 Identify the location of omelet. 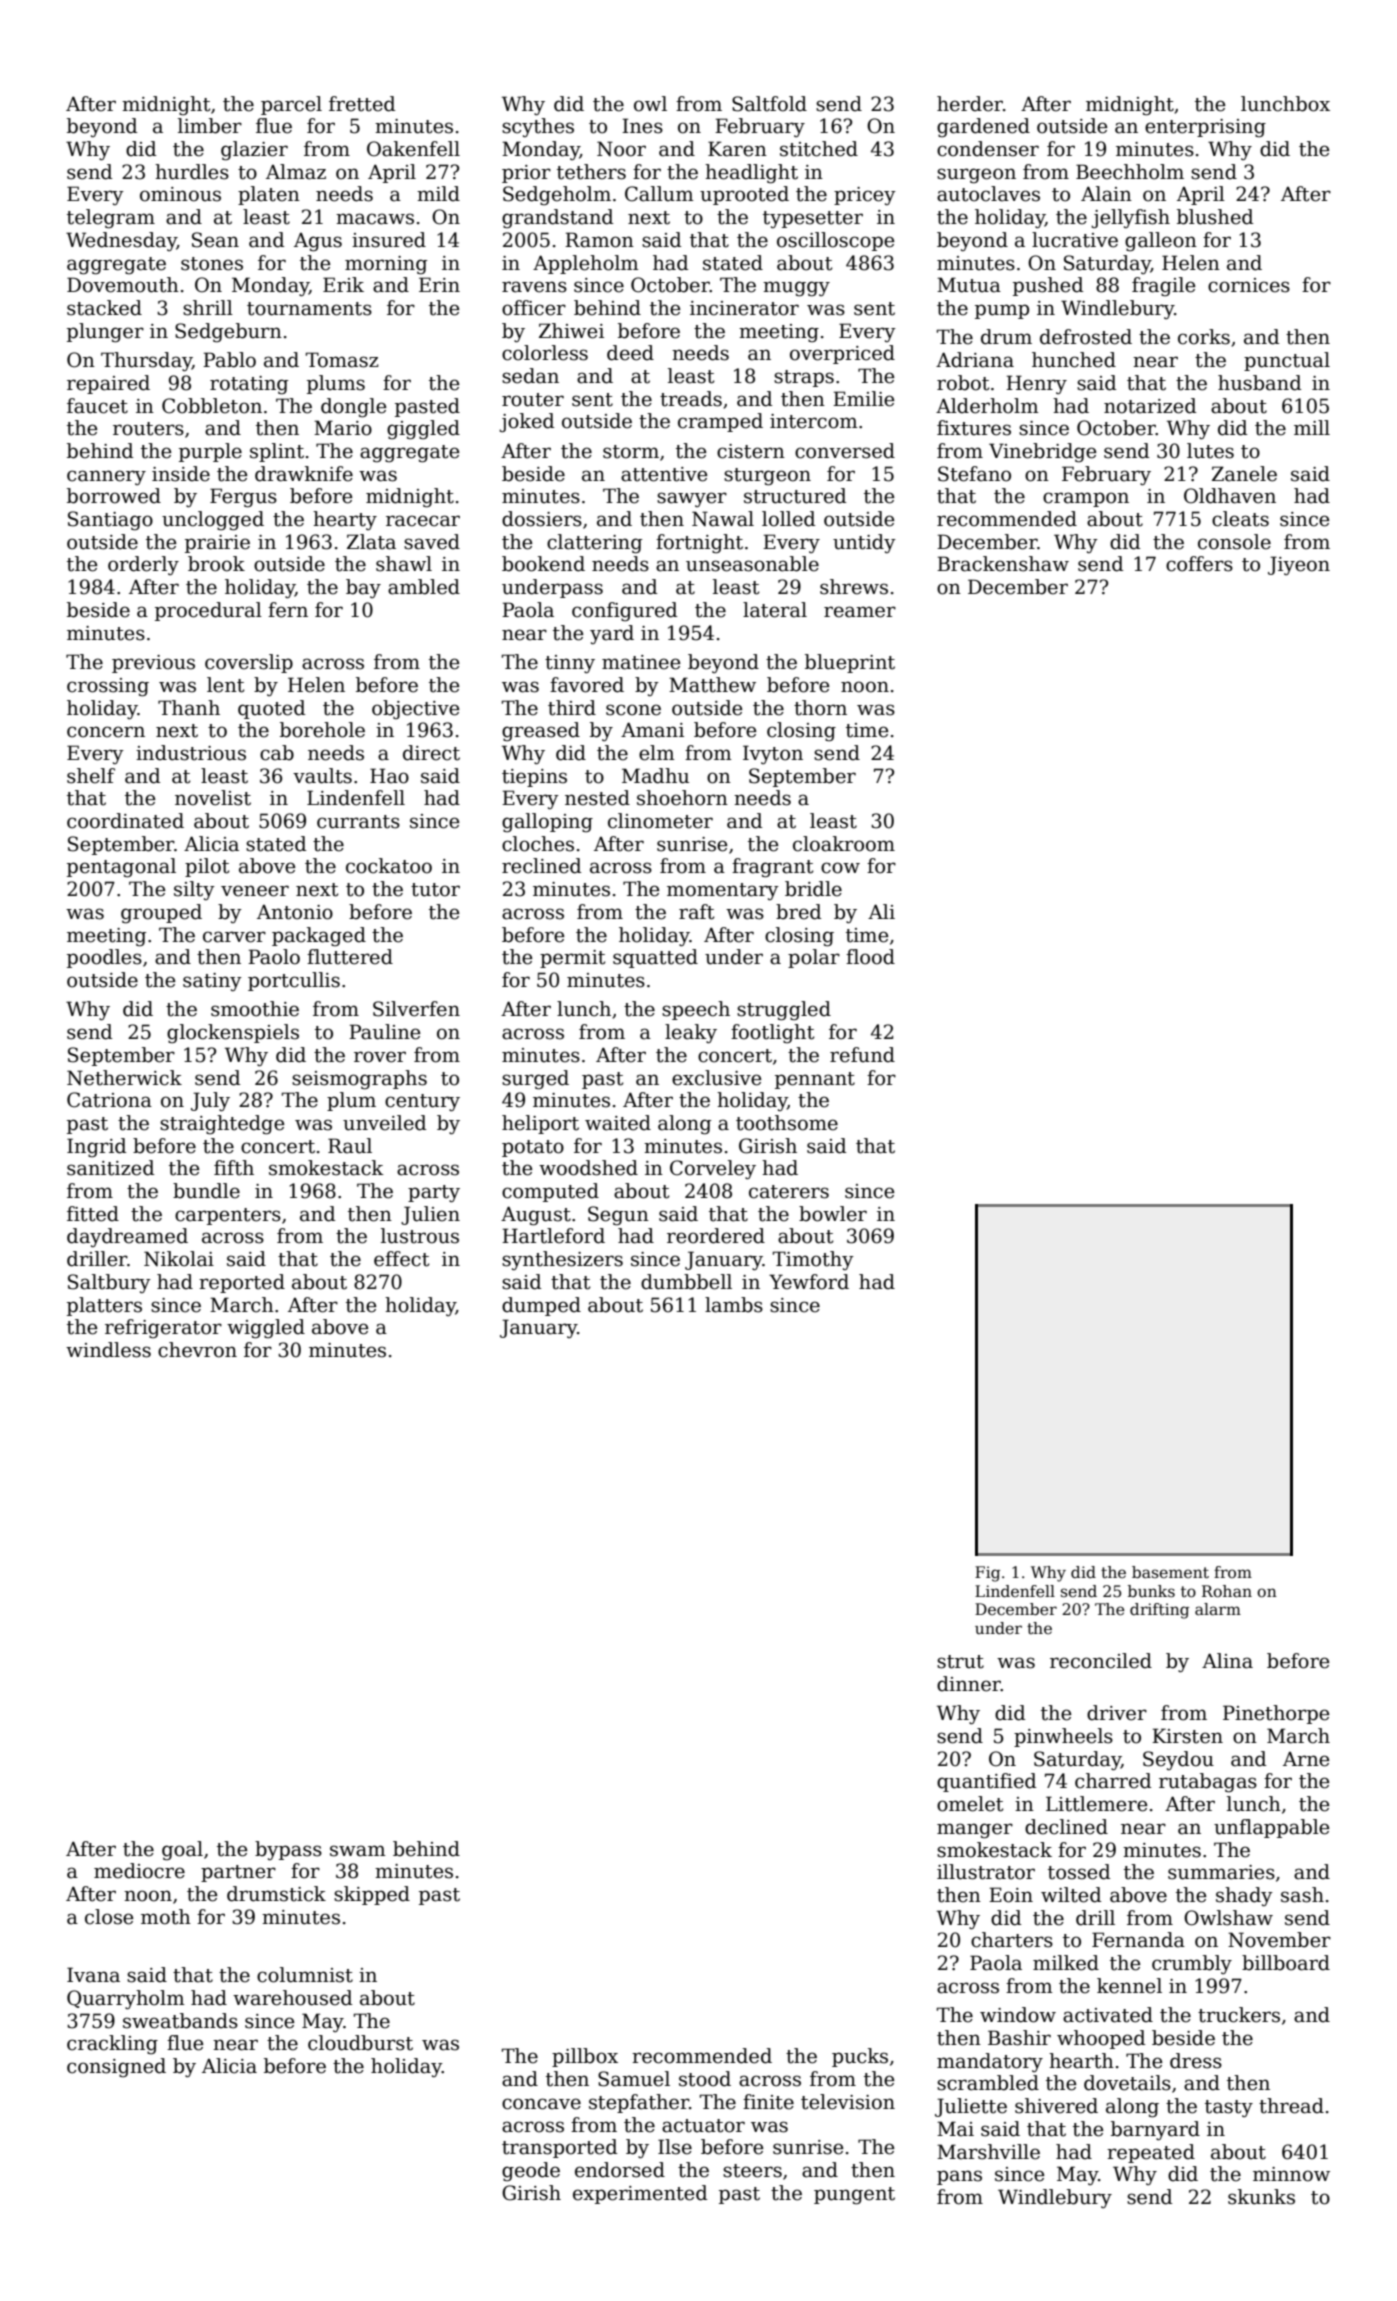
(970, 1804).
